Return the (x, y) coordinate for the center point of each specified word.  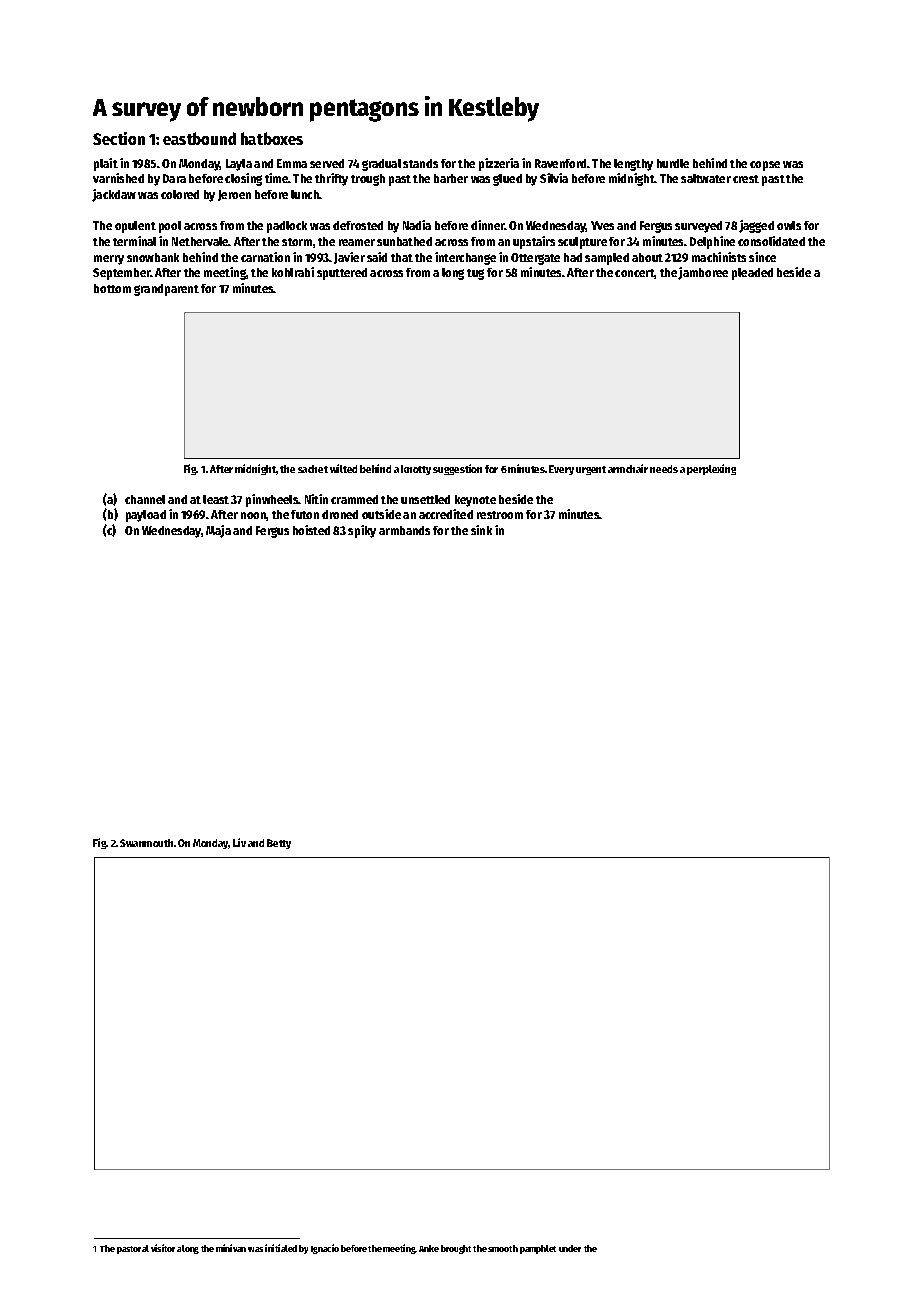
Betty (279, 844)
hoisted (311, 530)
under (570, 1248)
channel (145, 499)
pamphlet (538, 1249)
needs (664, 469)
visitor (163, 1248)
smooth (503, 1248)
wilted (343, 468)
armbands (404, 530)
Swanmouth (146, 843)
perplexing (711, 469)
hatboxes (272, 138)
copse (765, 166)
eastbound (199, 138)
